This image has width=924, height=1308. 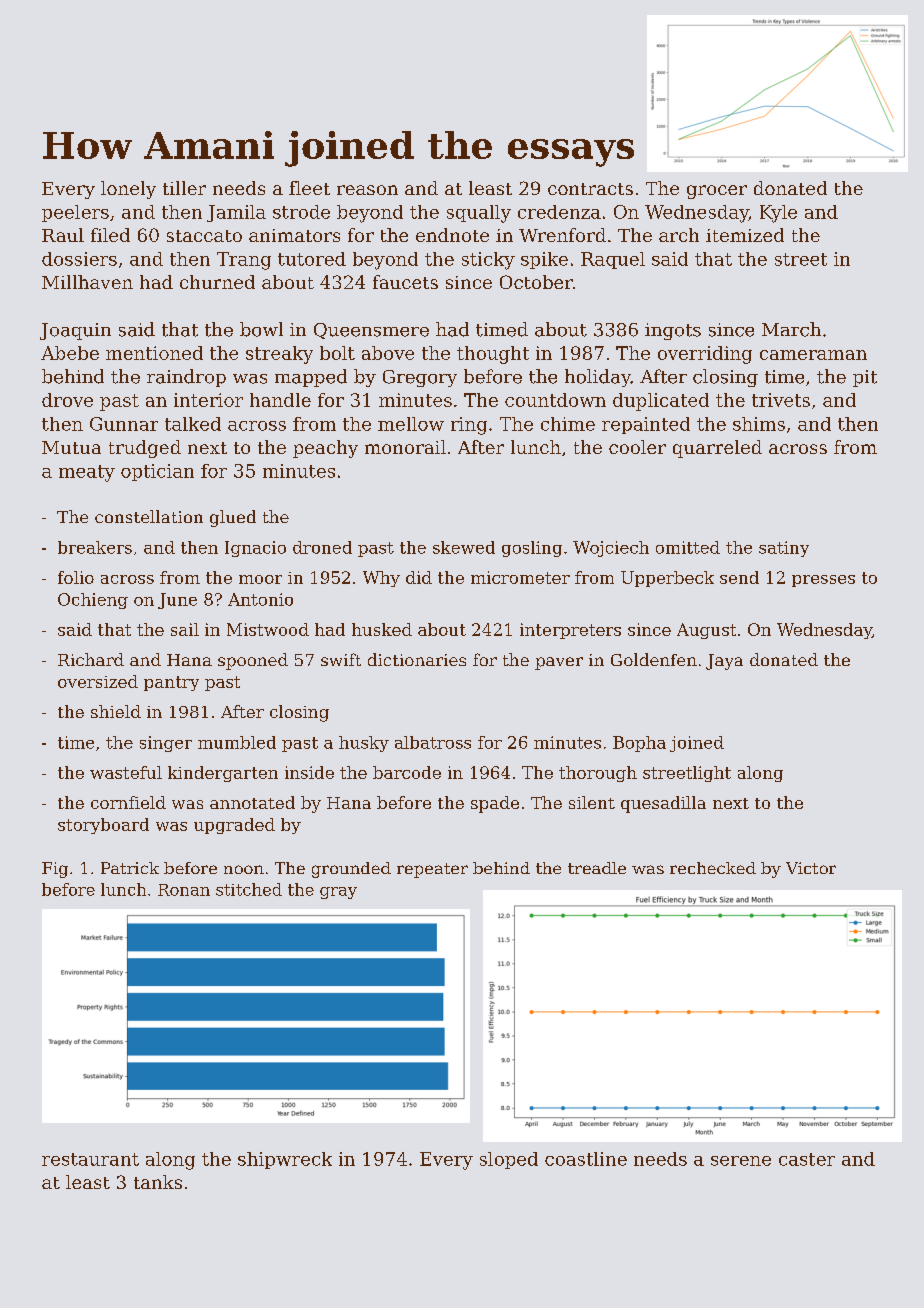 I want to click on grocer, so click(x=717, y=192).
